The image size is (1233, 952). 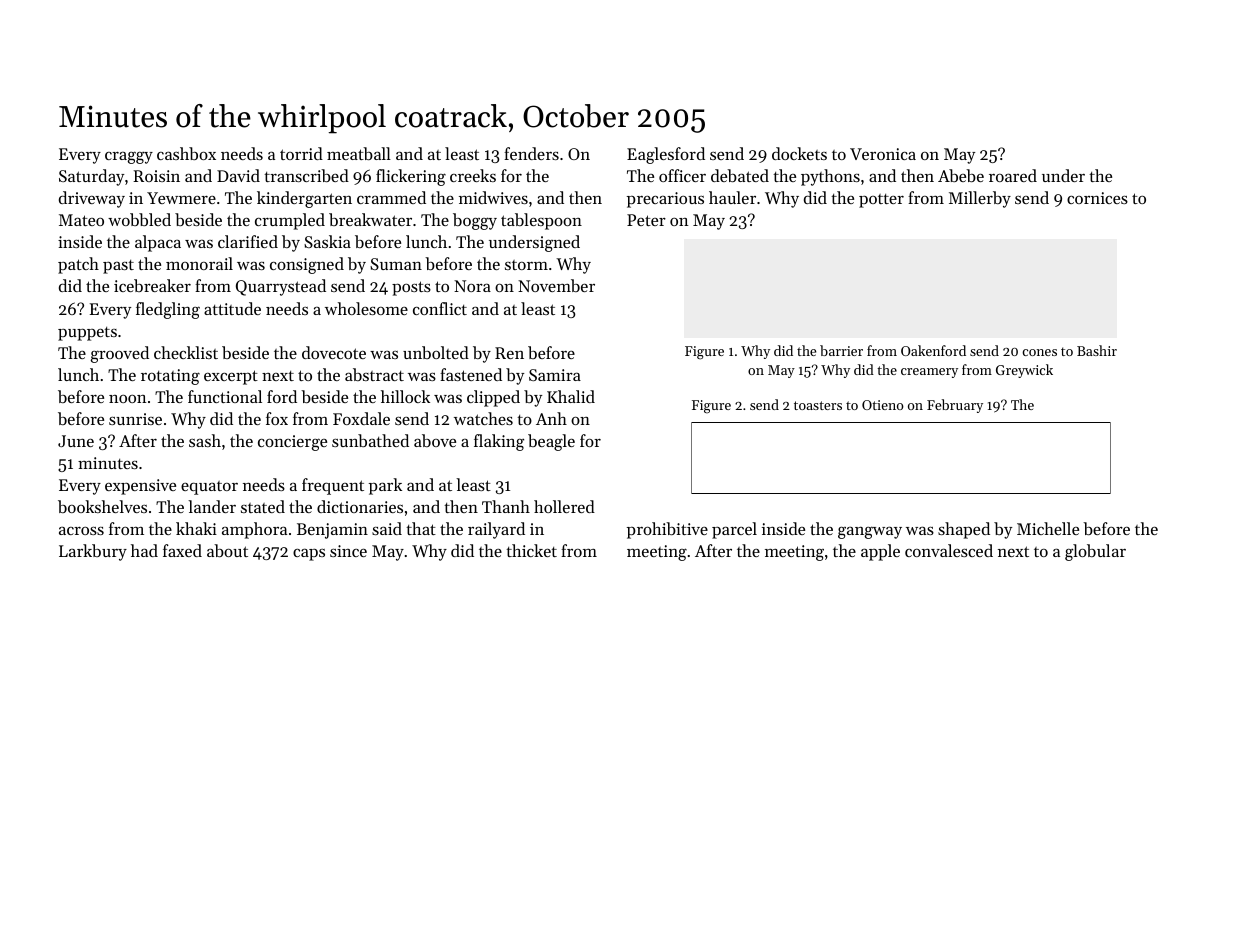 I want to click on globular, so click(x=1095, y=552).
